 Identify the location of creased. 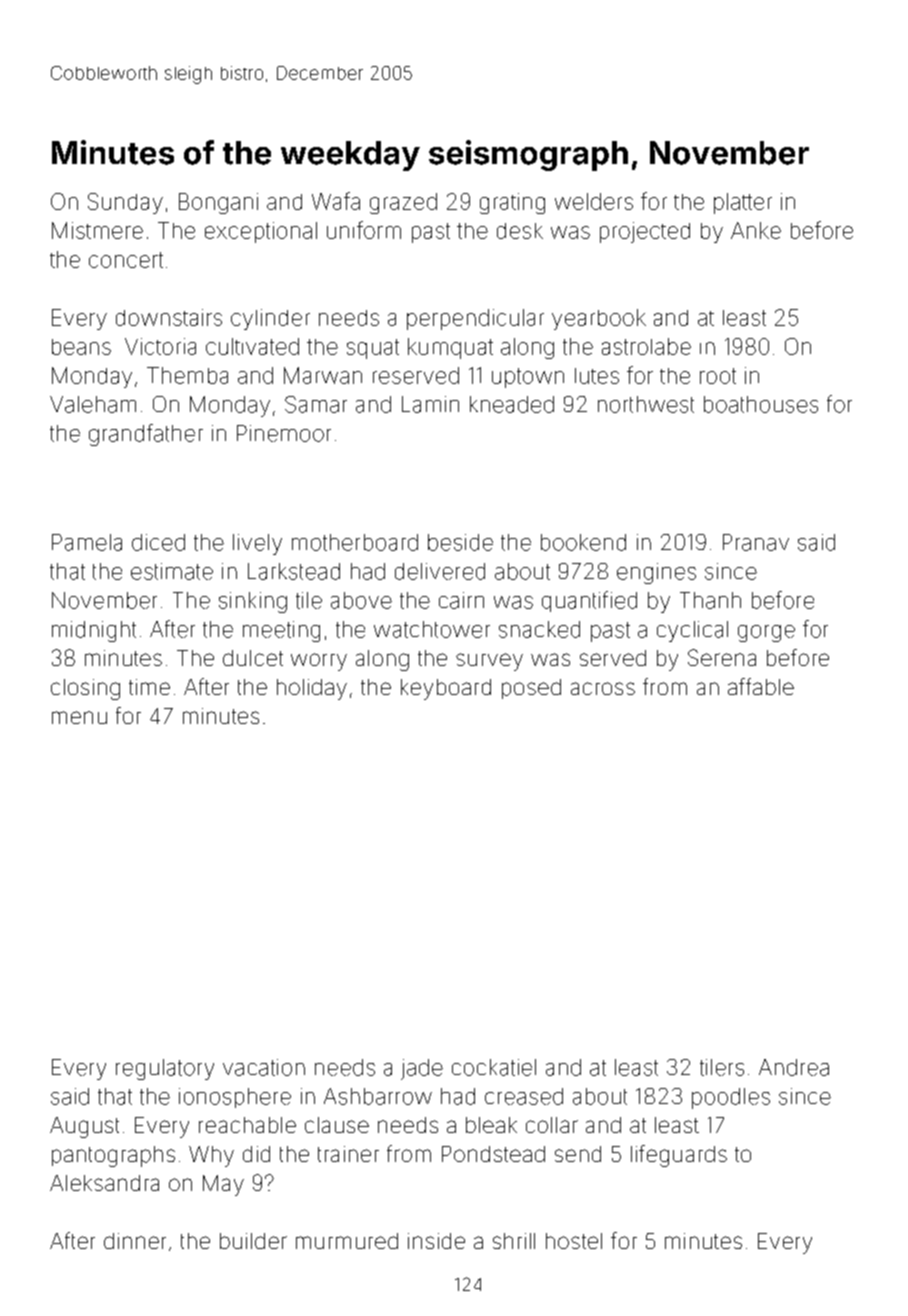
(524, 1096).
